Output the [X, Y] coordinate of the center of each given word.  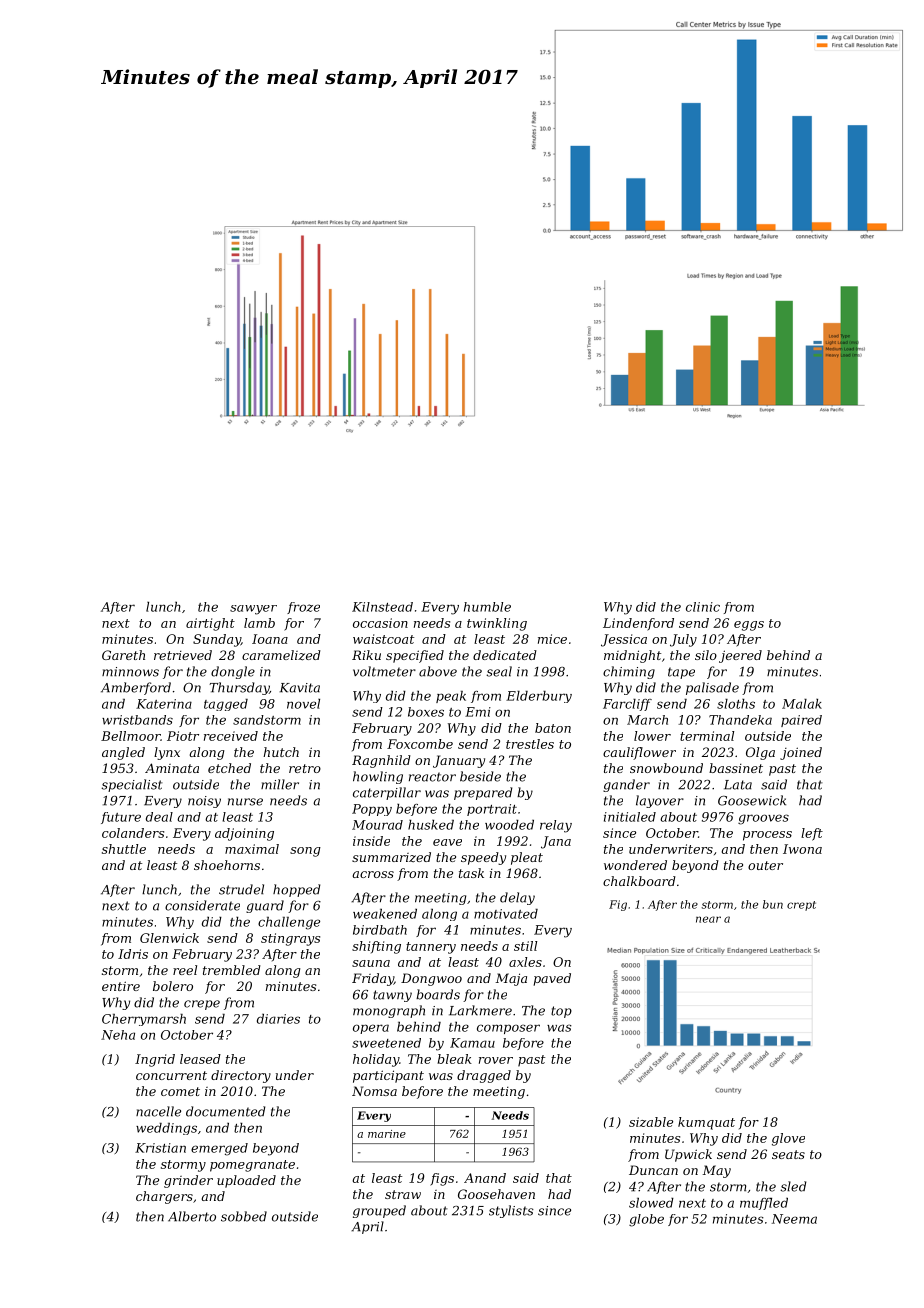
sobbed [244, 1216]
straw [403, 1194]
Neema [794, 1219]
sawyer [253, 610]
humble [487, 607]
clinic [703, 607]
